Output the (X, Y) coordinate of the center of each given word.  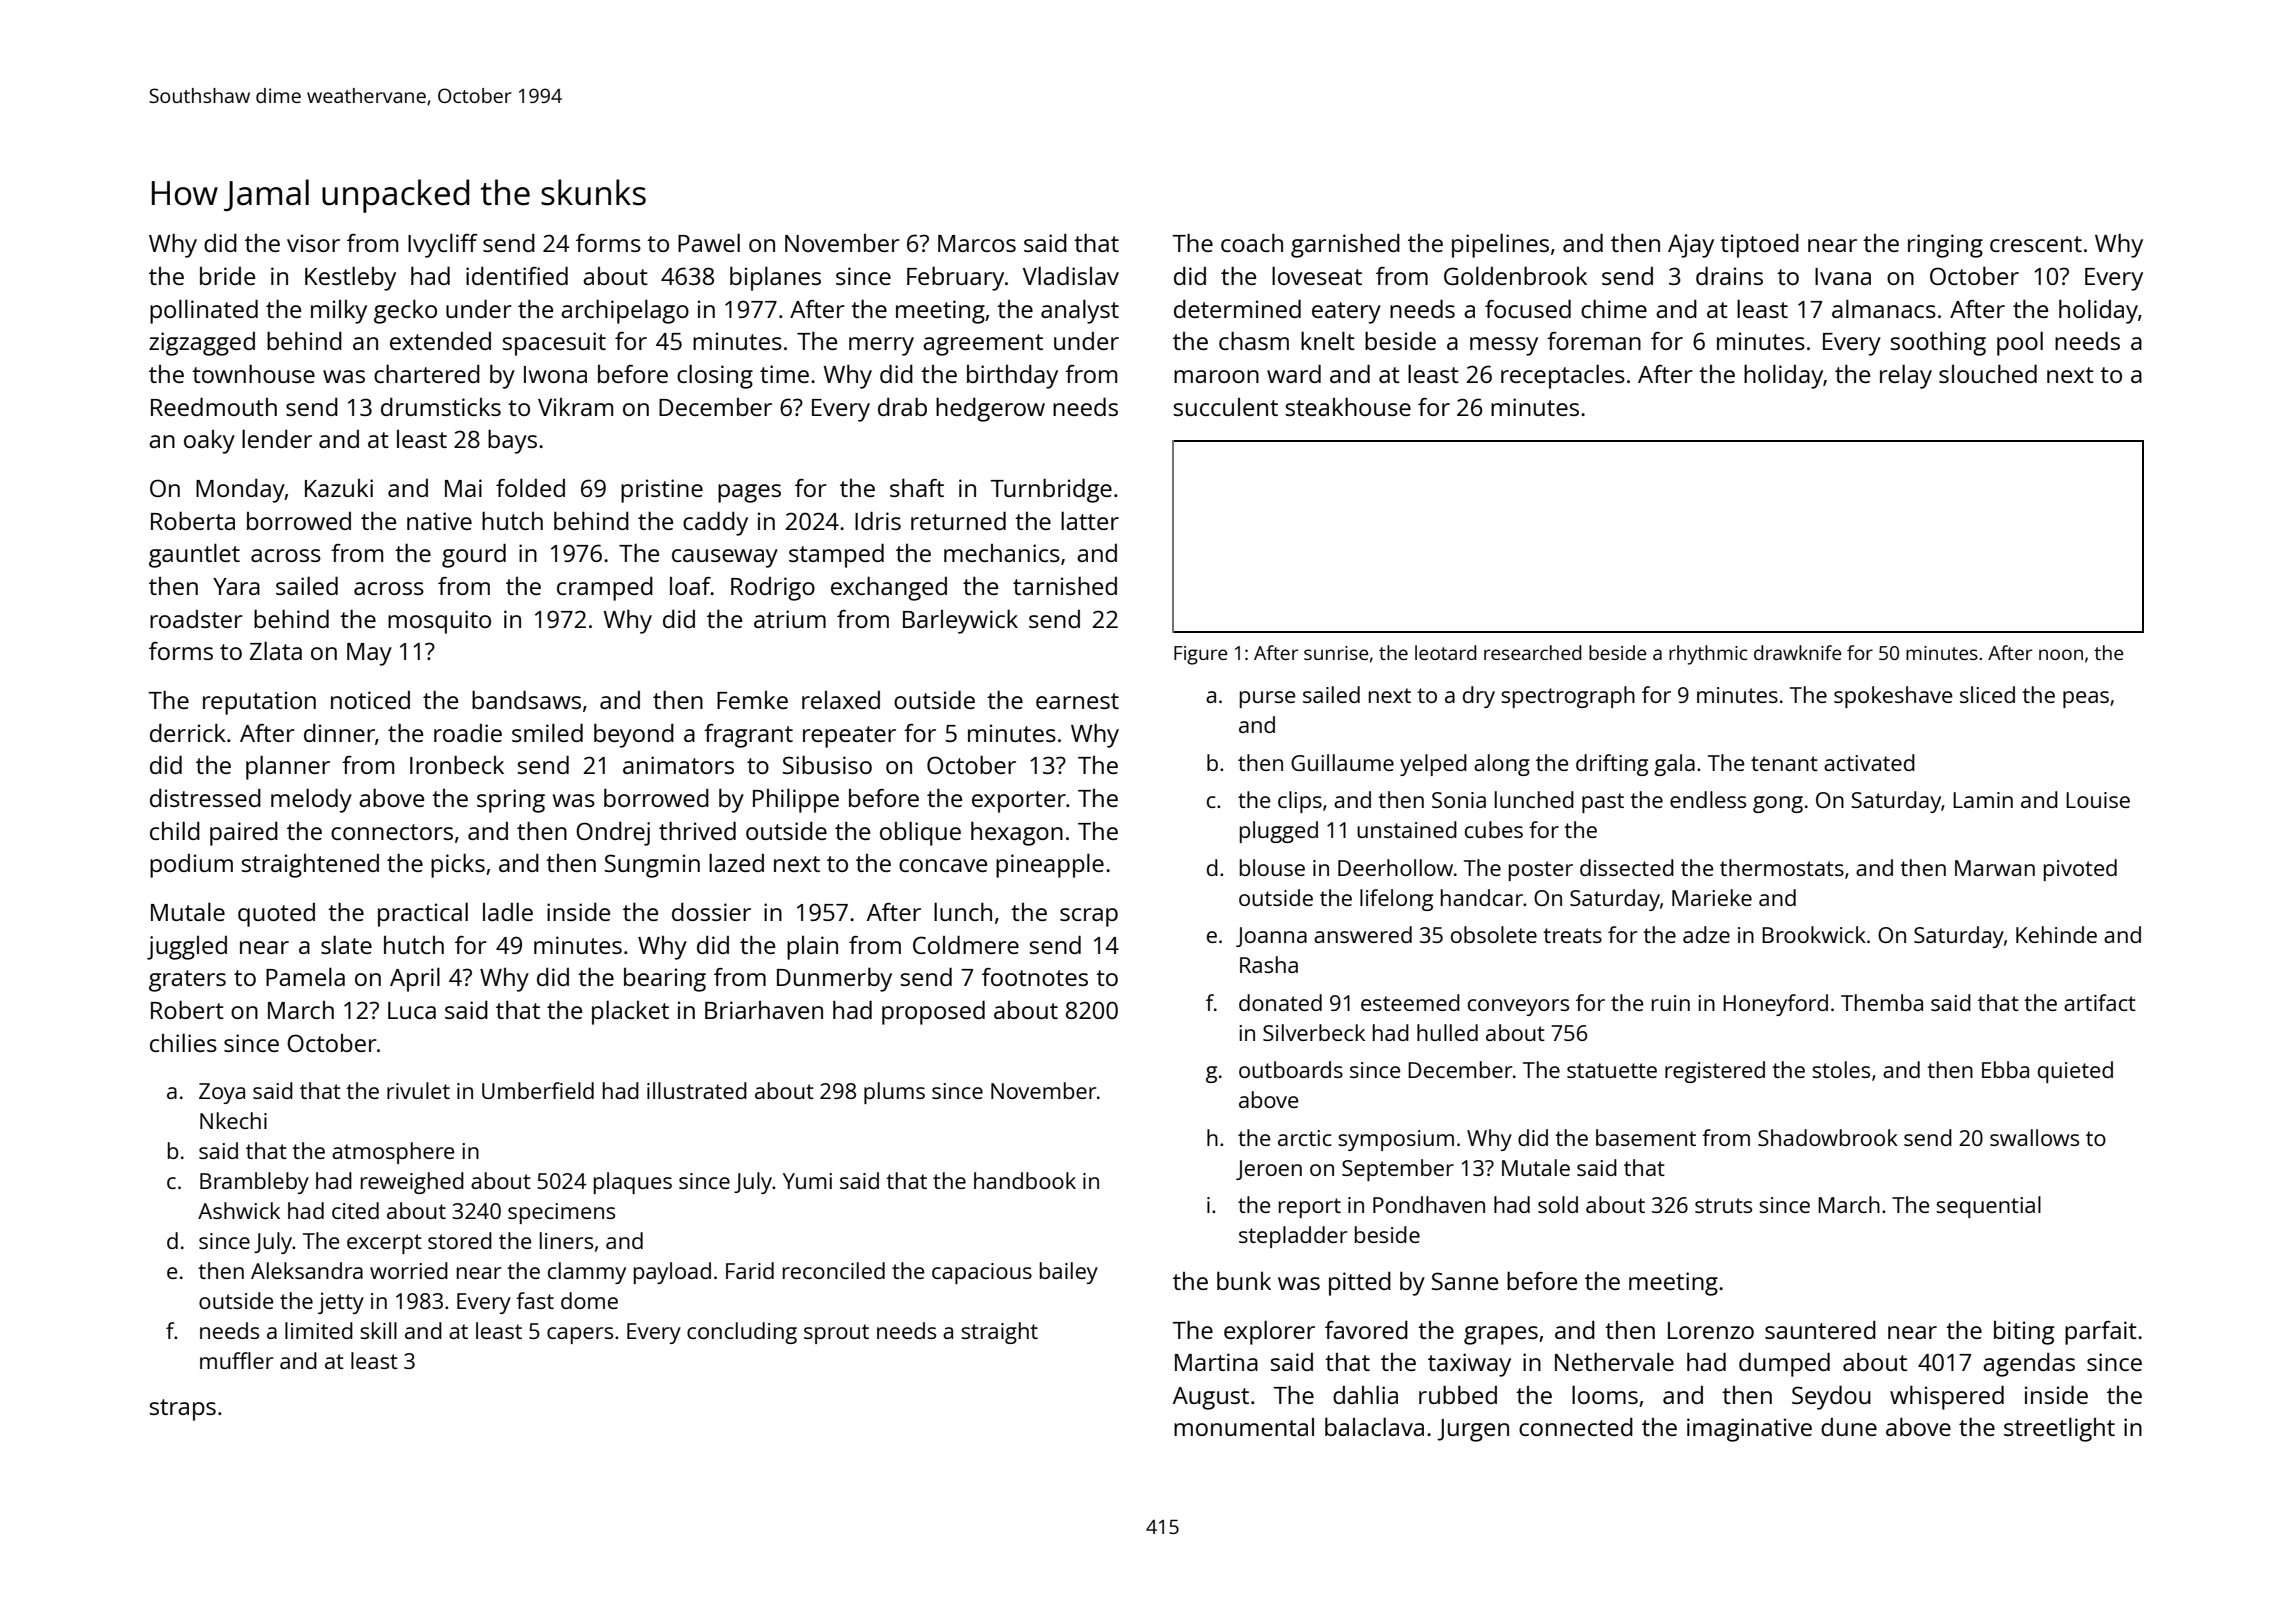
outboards (1291, 1069)
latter (1090, 520)
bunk (1244, 1280)
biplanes (775, 278)
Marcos (977, 243)
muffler (236, 1360)
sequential (1988, 1207)
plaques (633, 1183)
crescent (2036, 244)
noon (2061, 654)
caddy (715, 523)
